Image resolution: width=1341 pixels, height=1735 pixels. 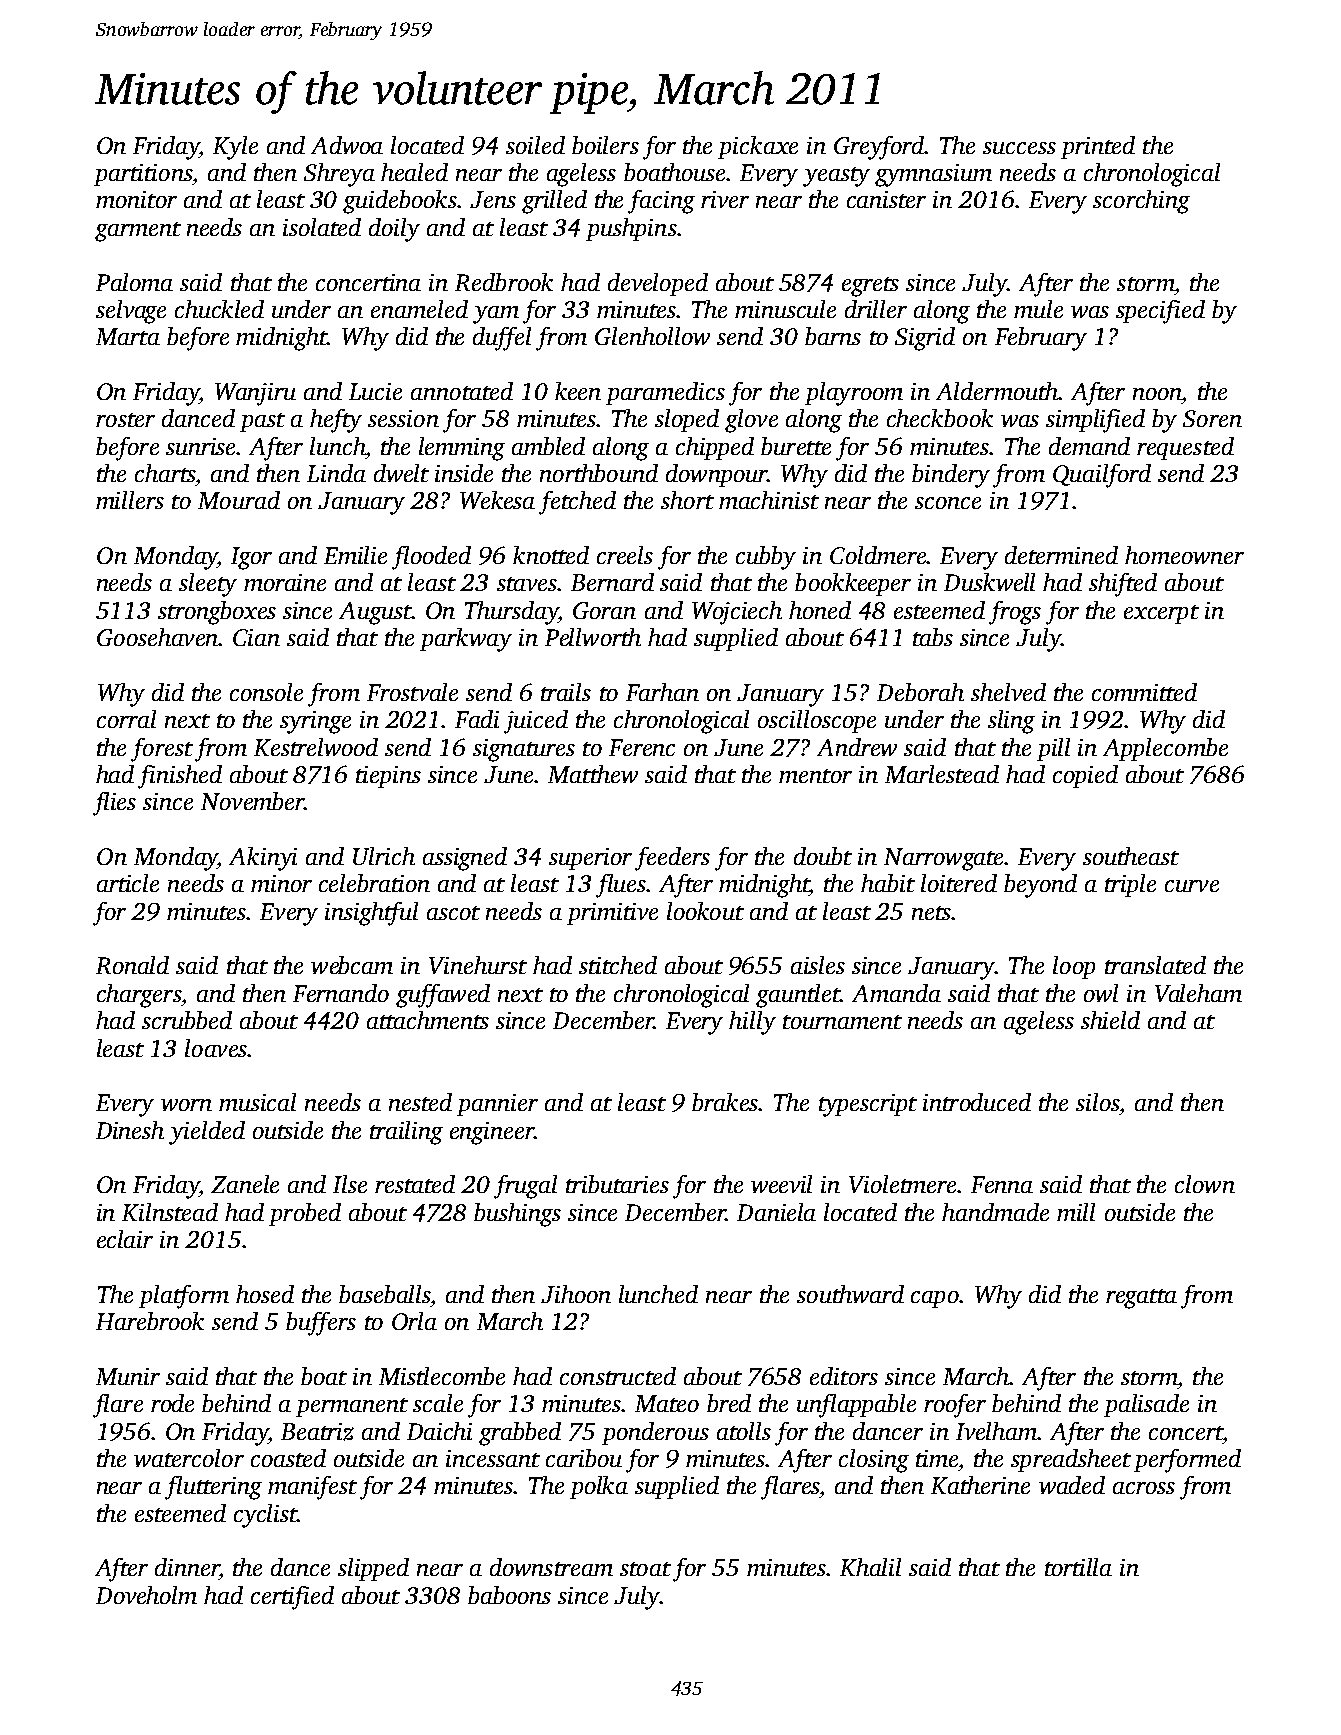 What do you see at coordinates (1198, 993) in the page?
I see `Valeham` at bounding box center [1198, 993].
